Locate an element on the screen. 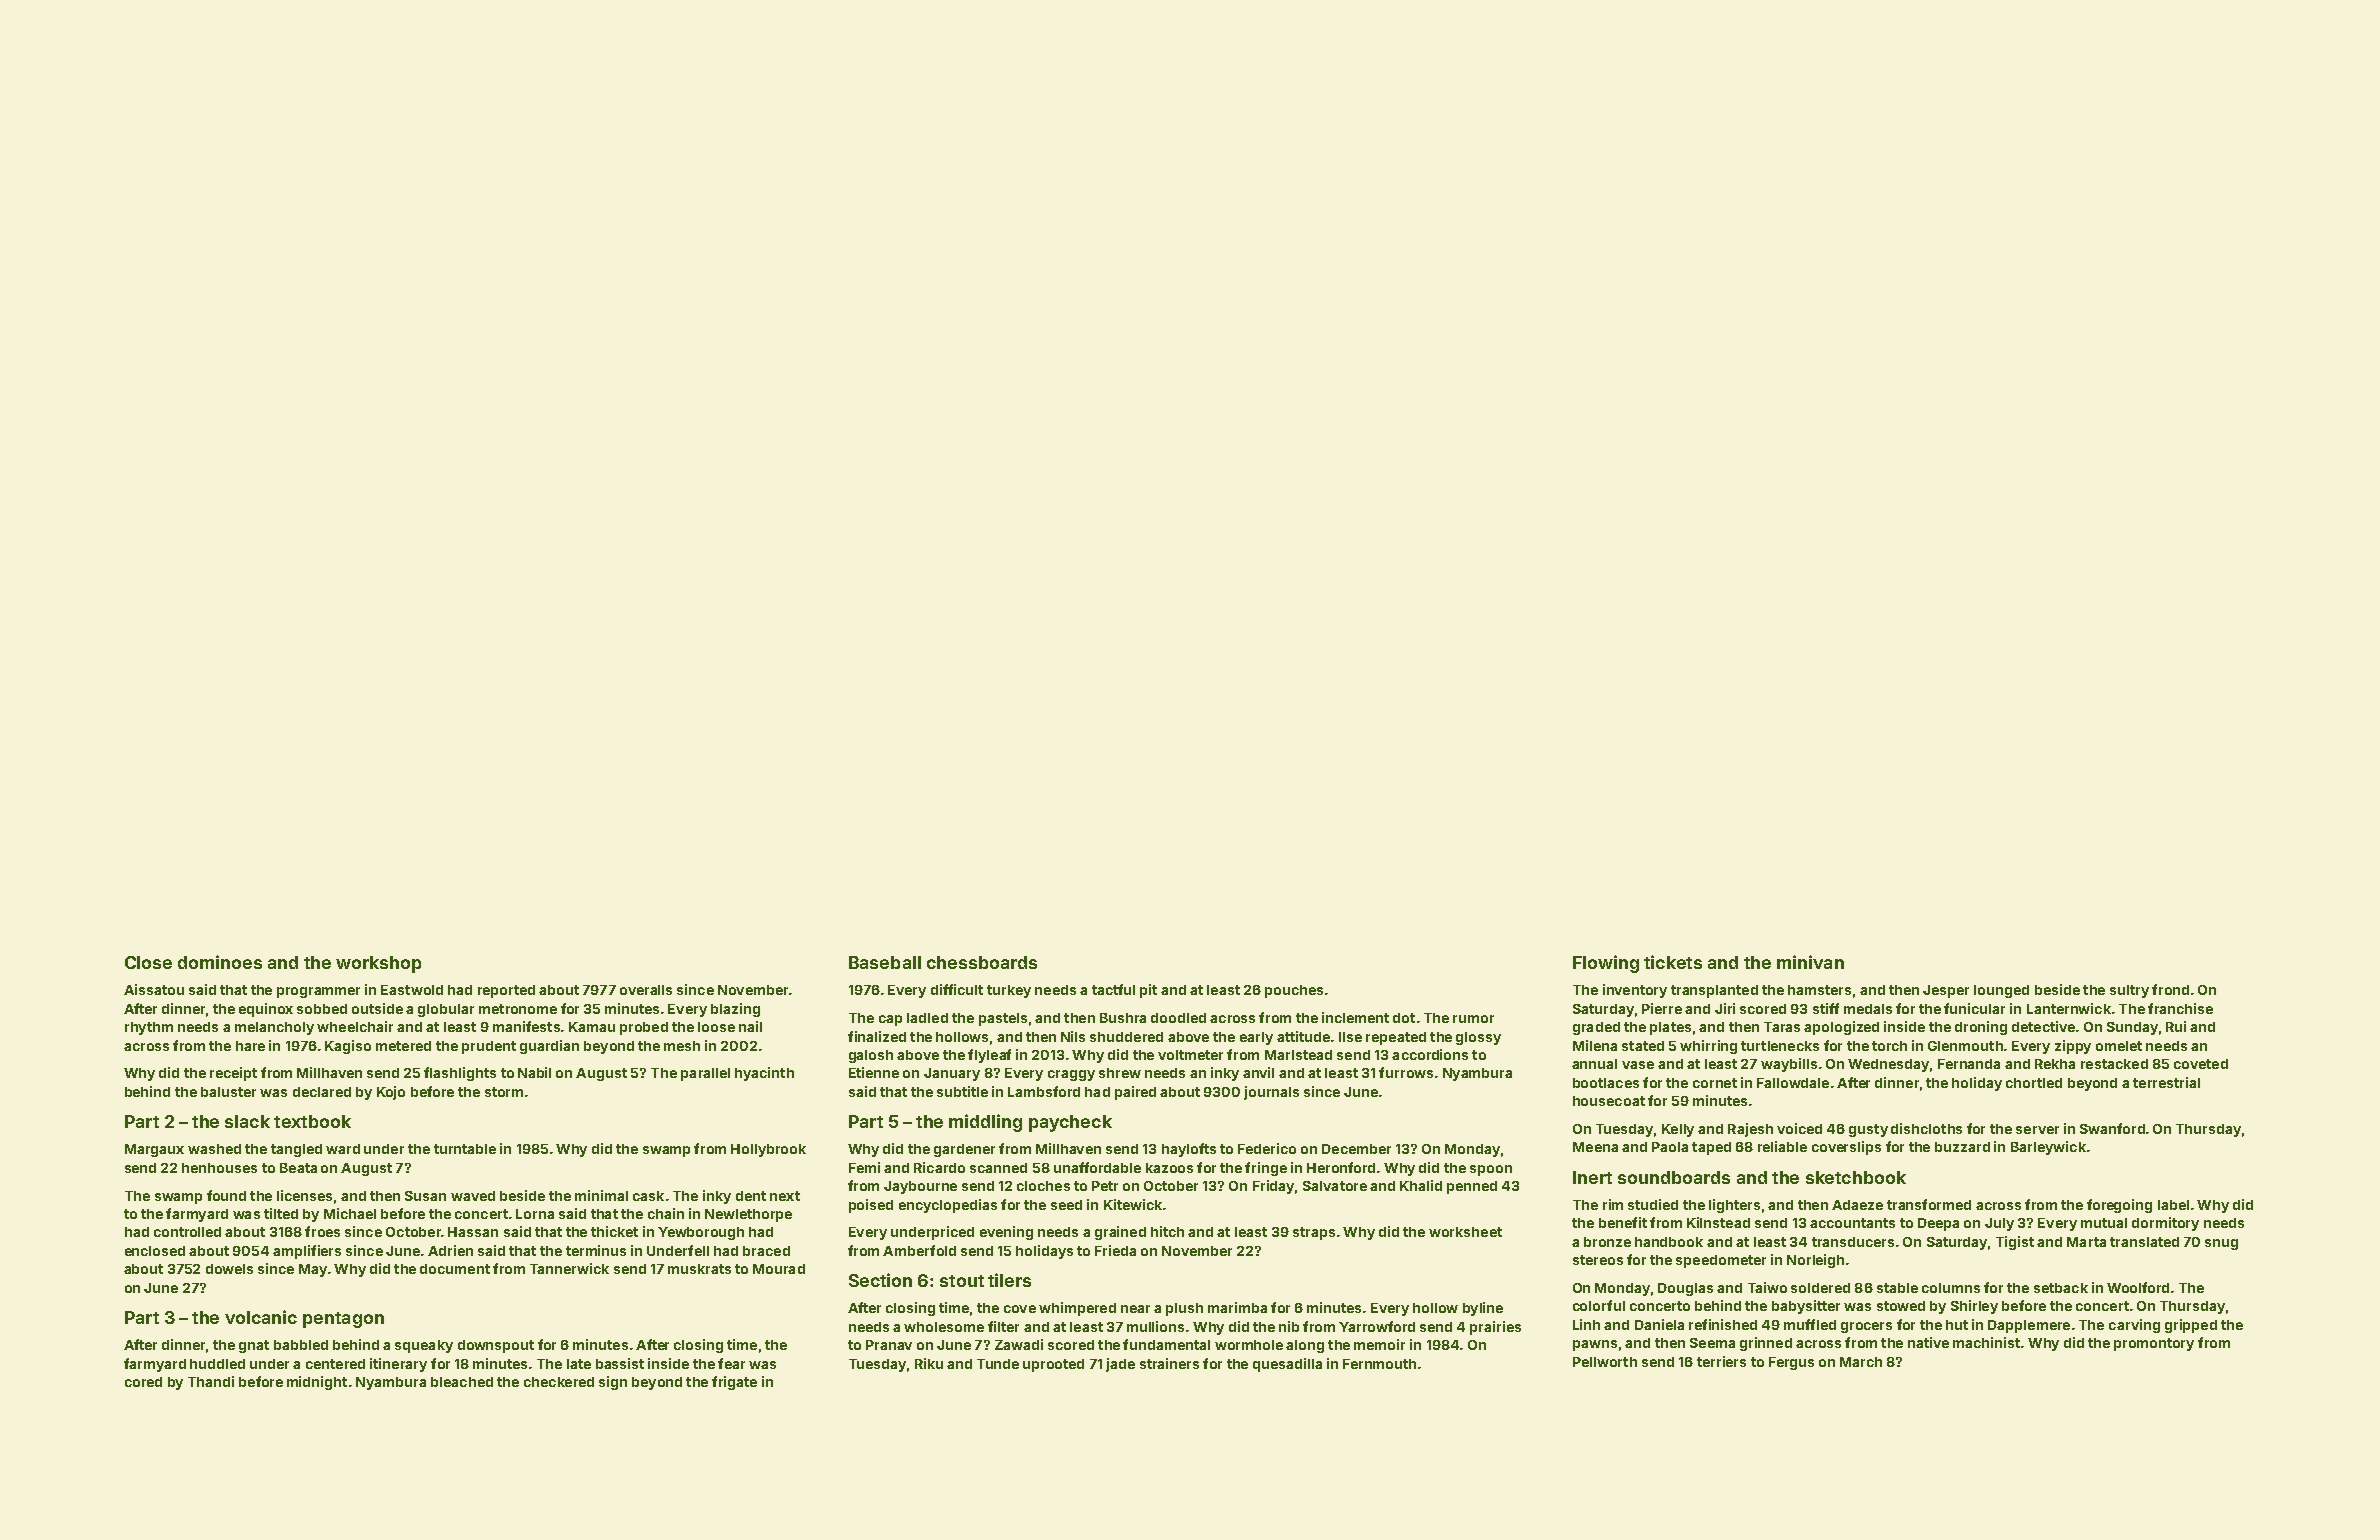  chessboards is located at coordinates (982, 962).
